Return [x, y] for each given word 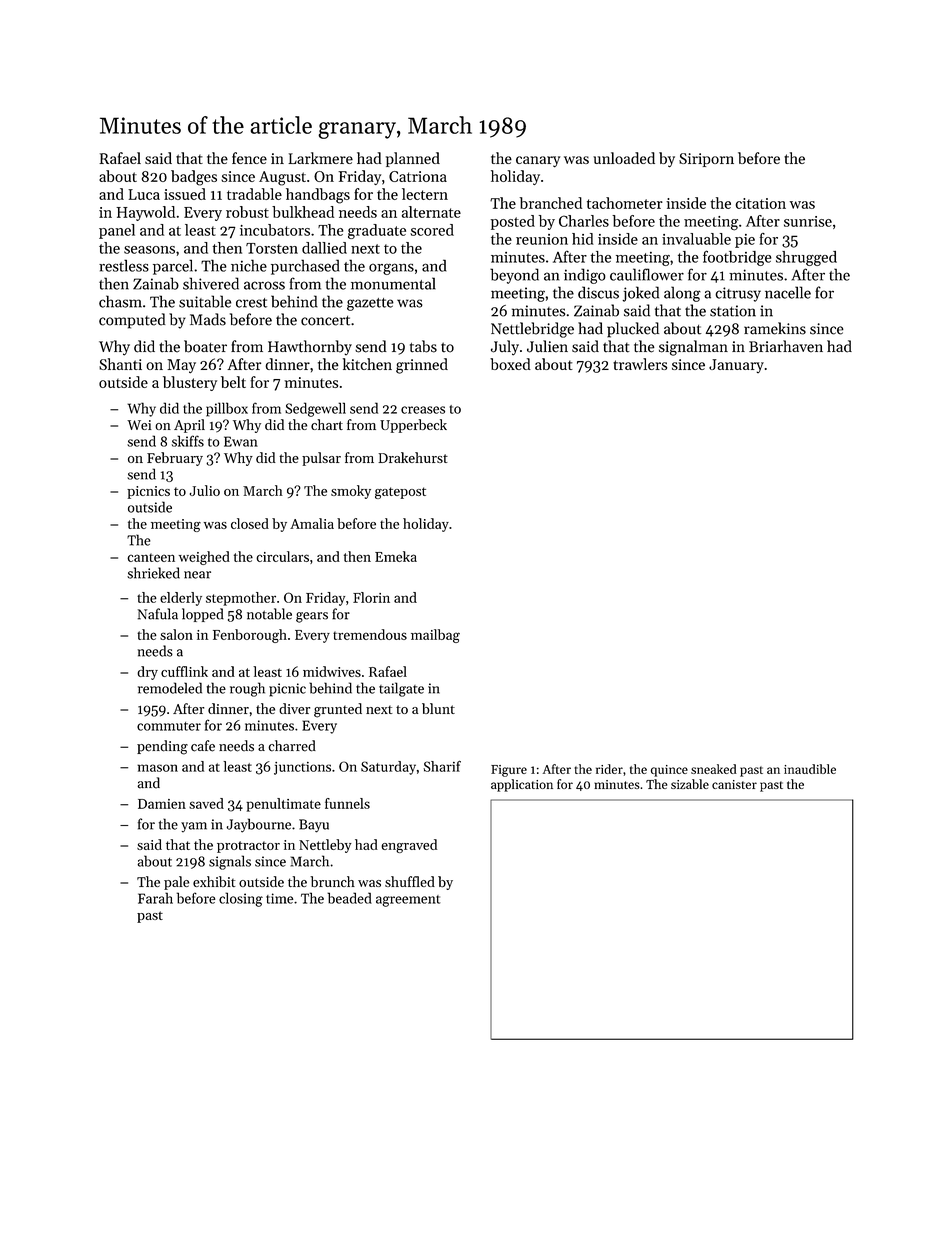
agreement [408, 901]
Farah [155, 898]
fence [249, 158]
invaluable [696, 239]
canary [538, 162]
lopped [203, 615]
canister [734, 784]
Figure [509, 771]
